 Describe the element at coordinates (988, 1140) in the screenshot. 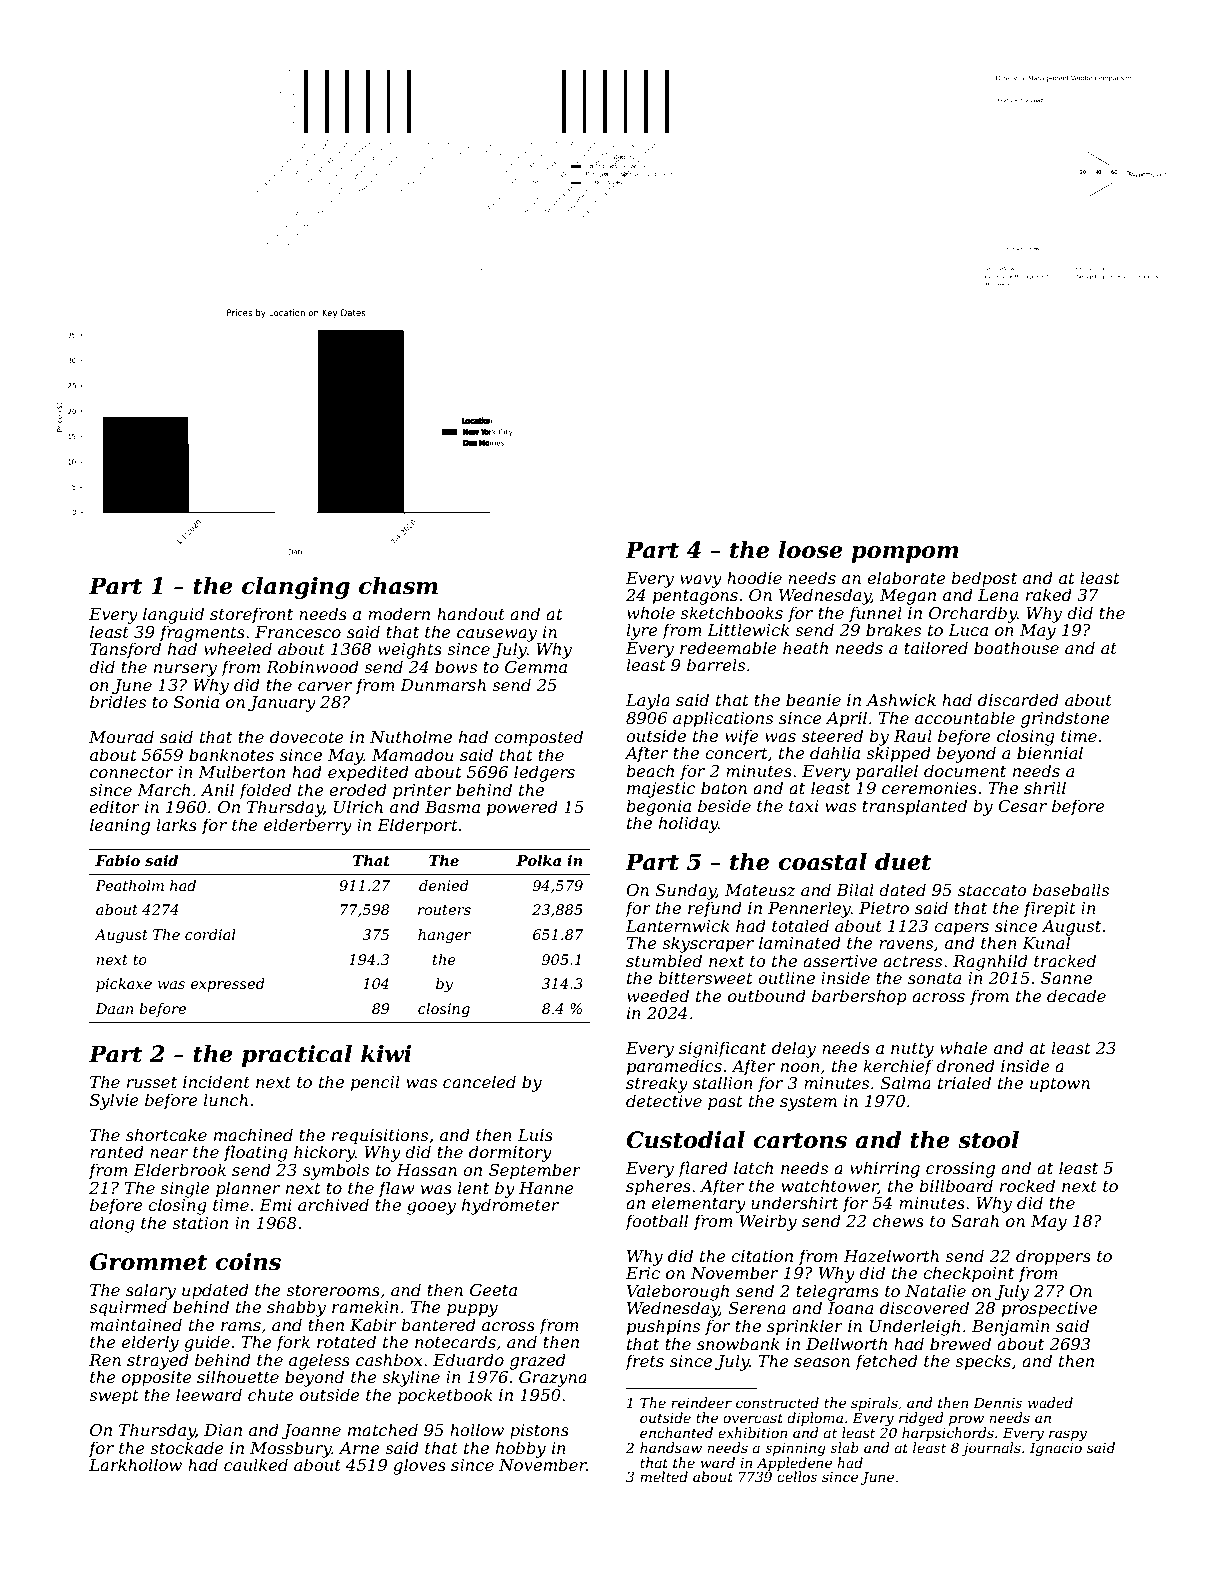

I see `stool` at that location.
